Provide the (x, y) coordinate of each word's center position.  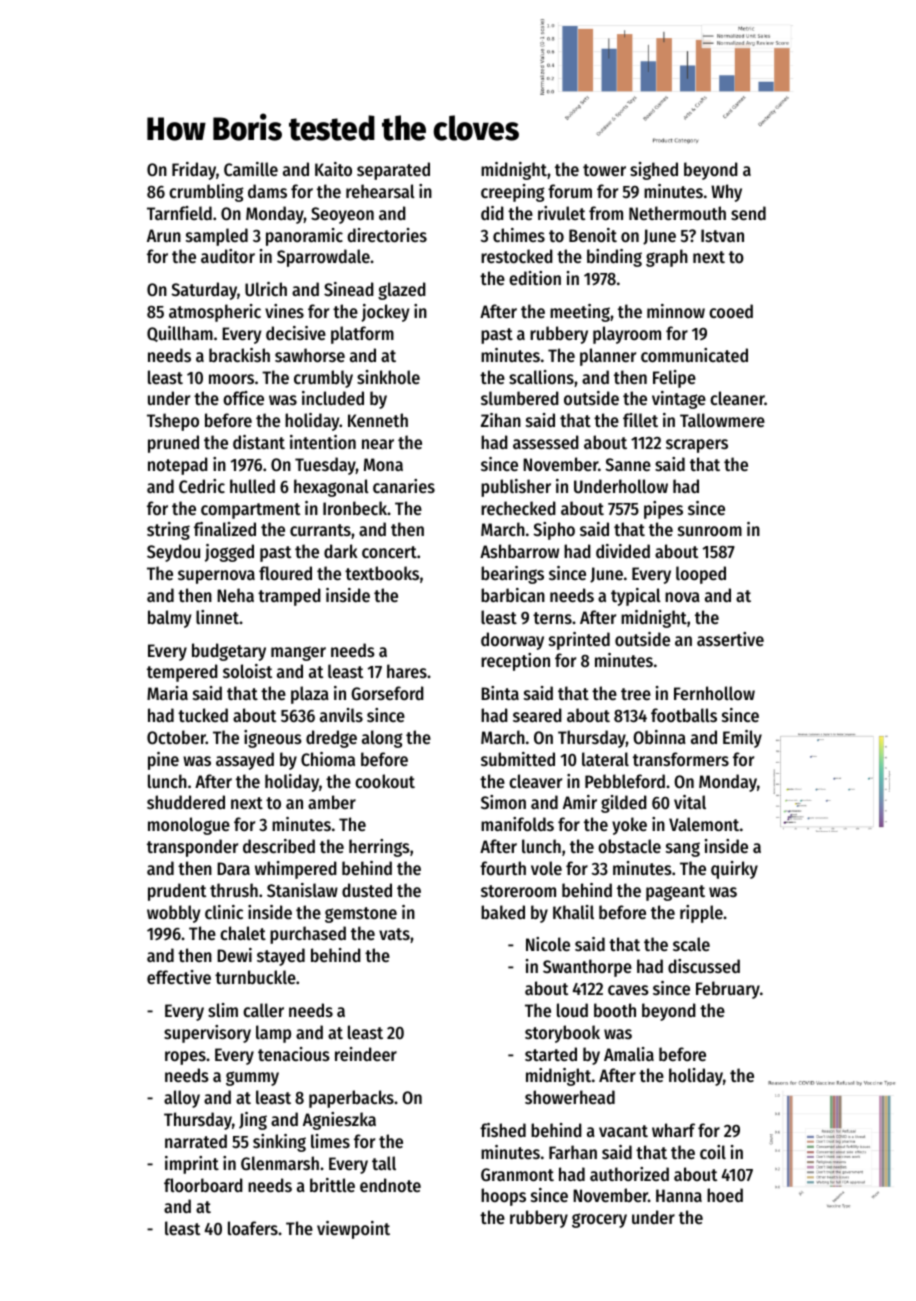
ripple (701, 914)
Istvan (722, 235)
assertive (730, 639)
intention (323, 442)
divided (623, 551)
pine (163, 761)
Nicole (548, 944)
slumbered (520, 398)
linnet (217, 617)
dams (267, 191)
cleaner (737, 398)
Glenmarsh (280, 1163)
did (492, 213)
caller (263, 1010)
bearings (512, 575)
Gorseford (387, 693)
